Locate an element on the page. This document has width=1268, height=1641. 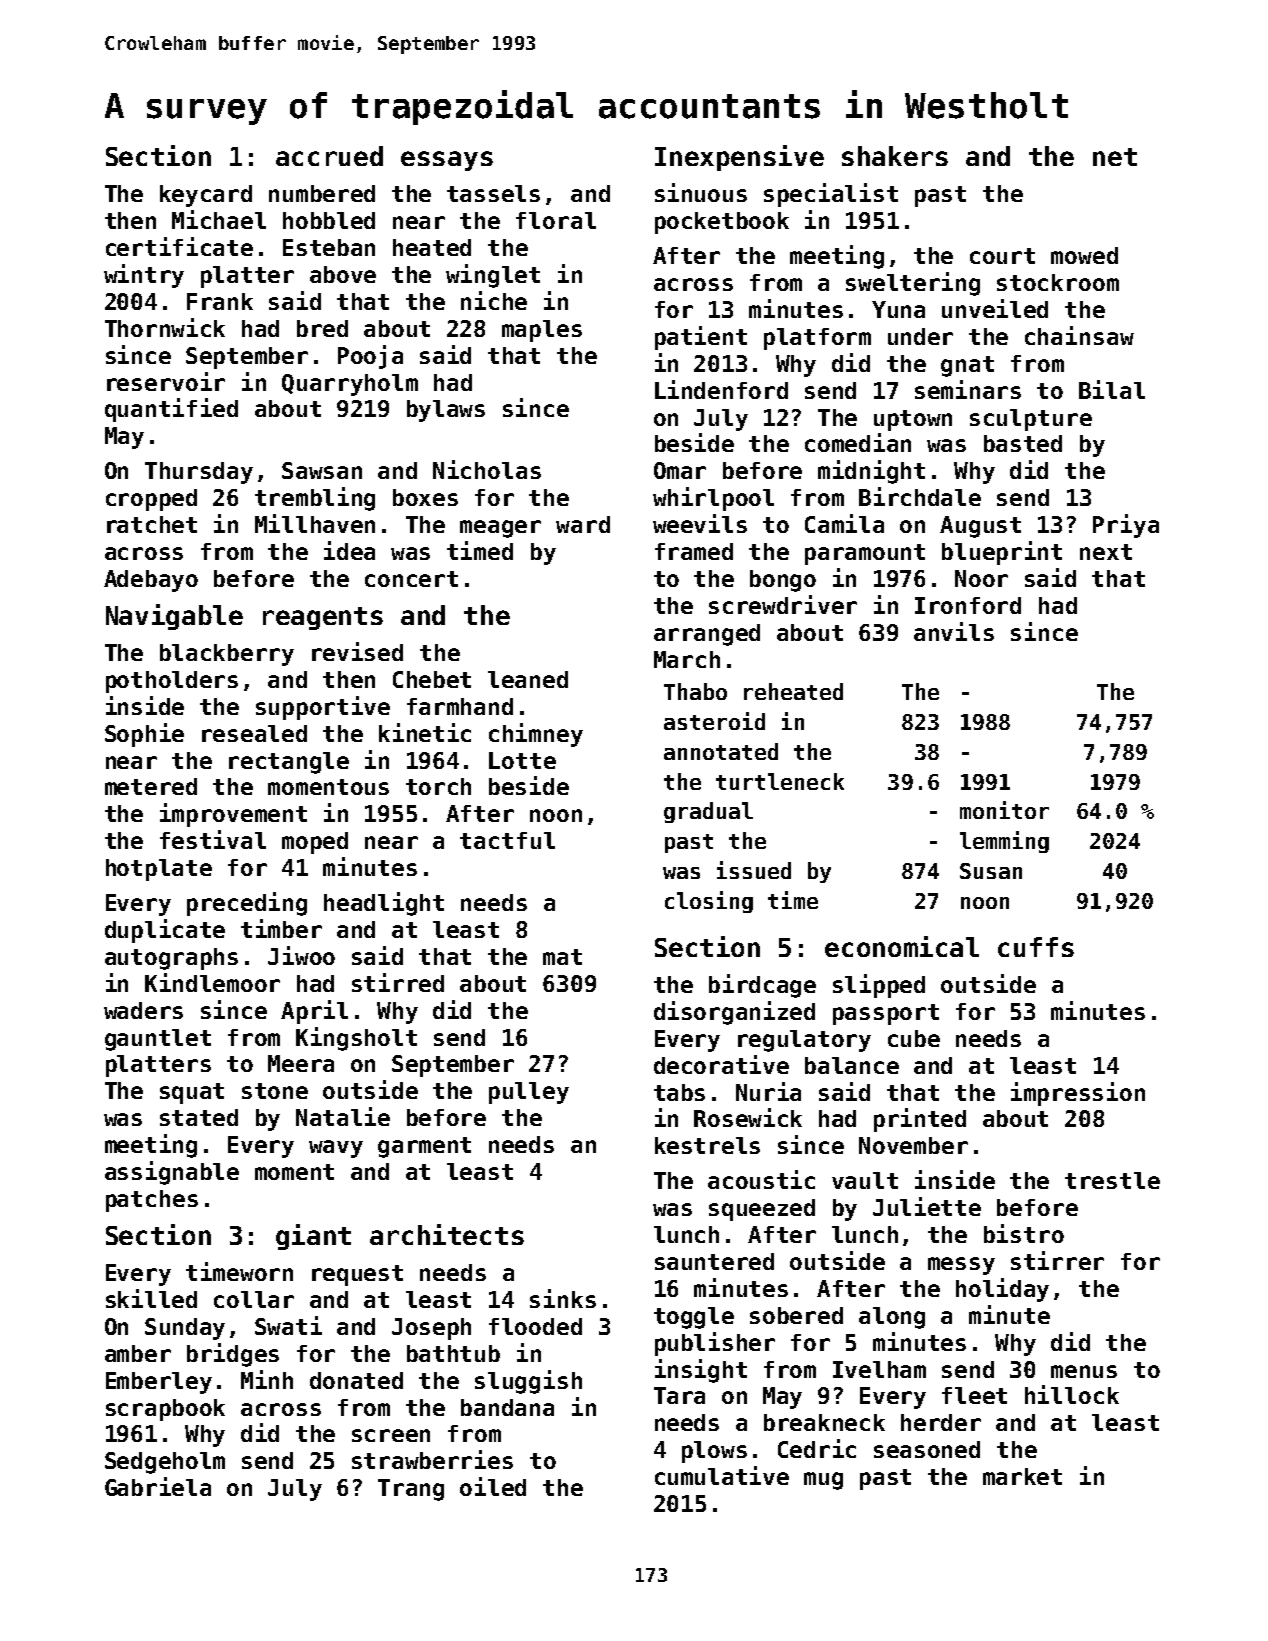
wavy is located at coordinates (336, 1149).
